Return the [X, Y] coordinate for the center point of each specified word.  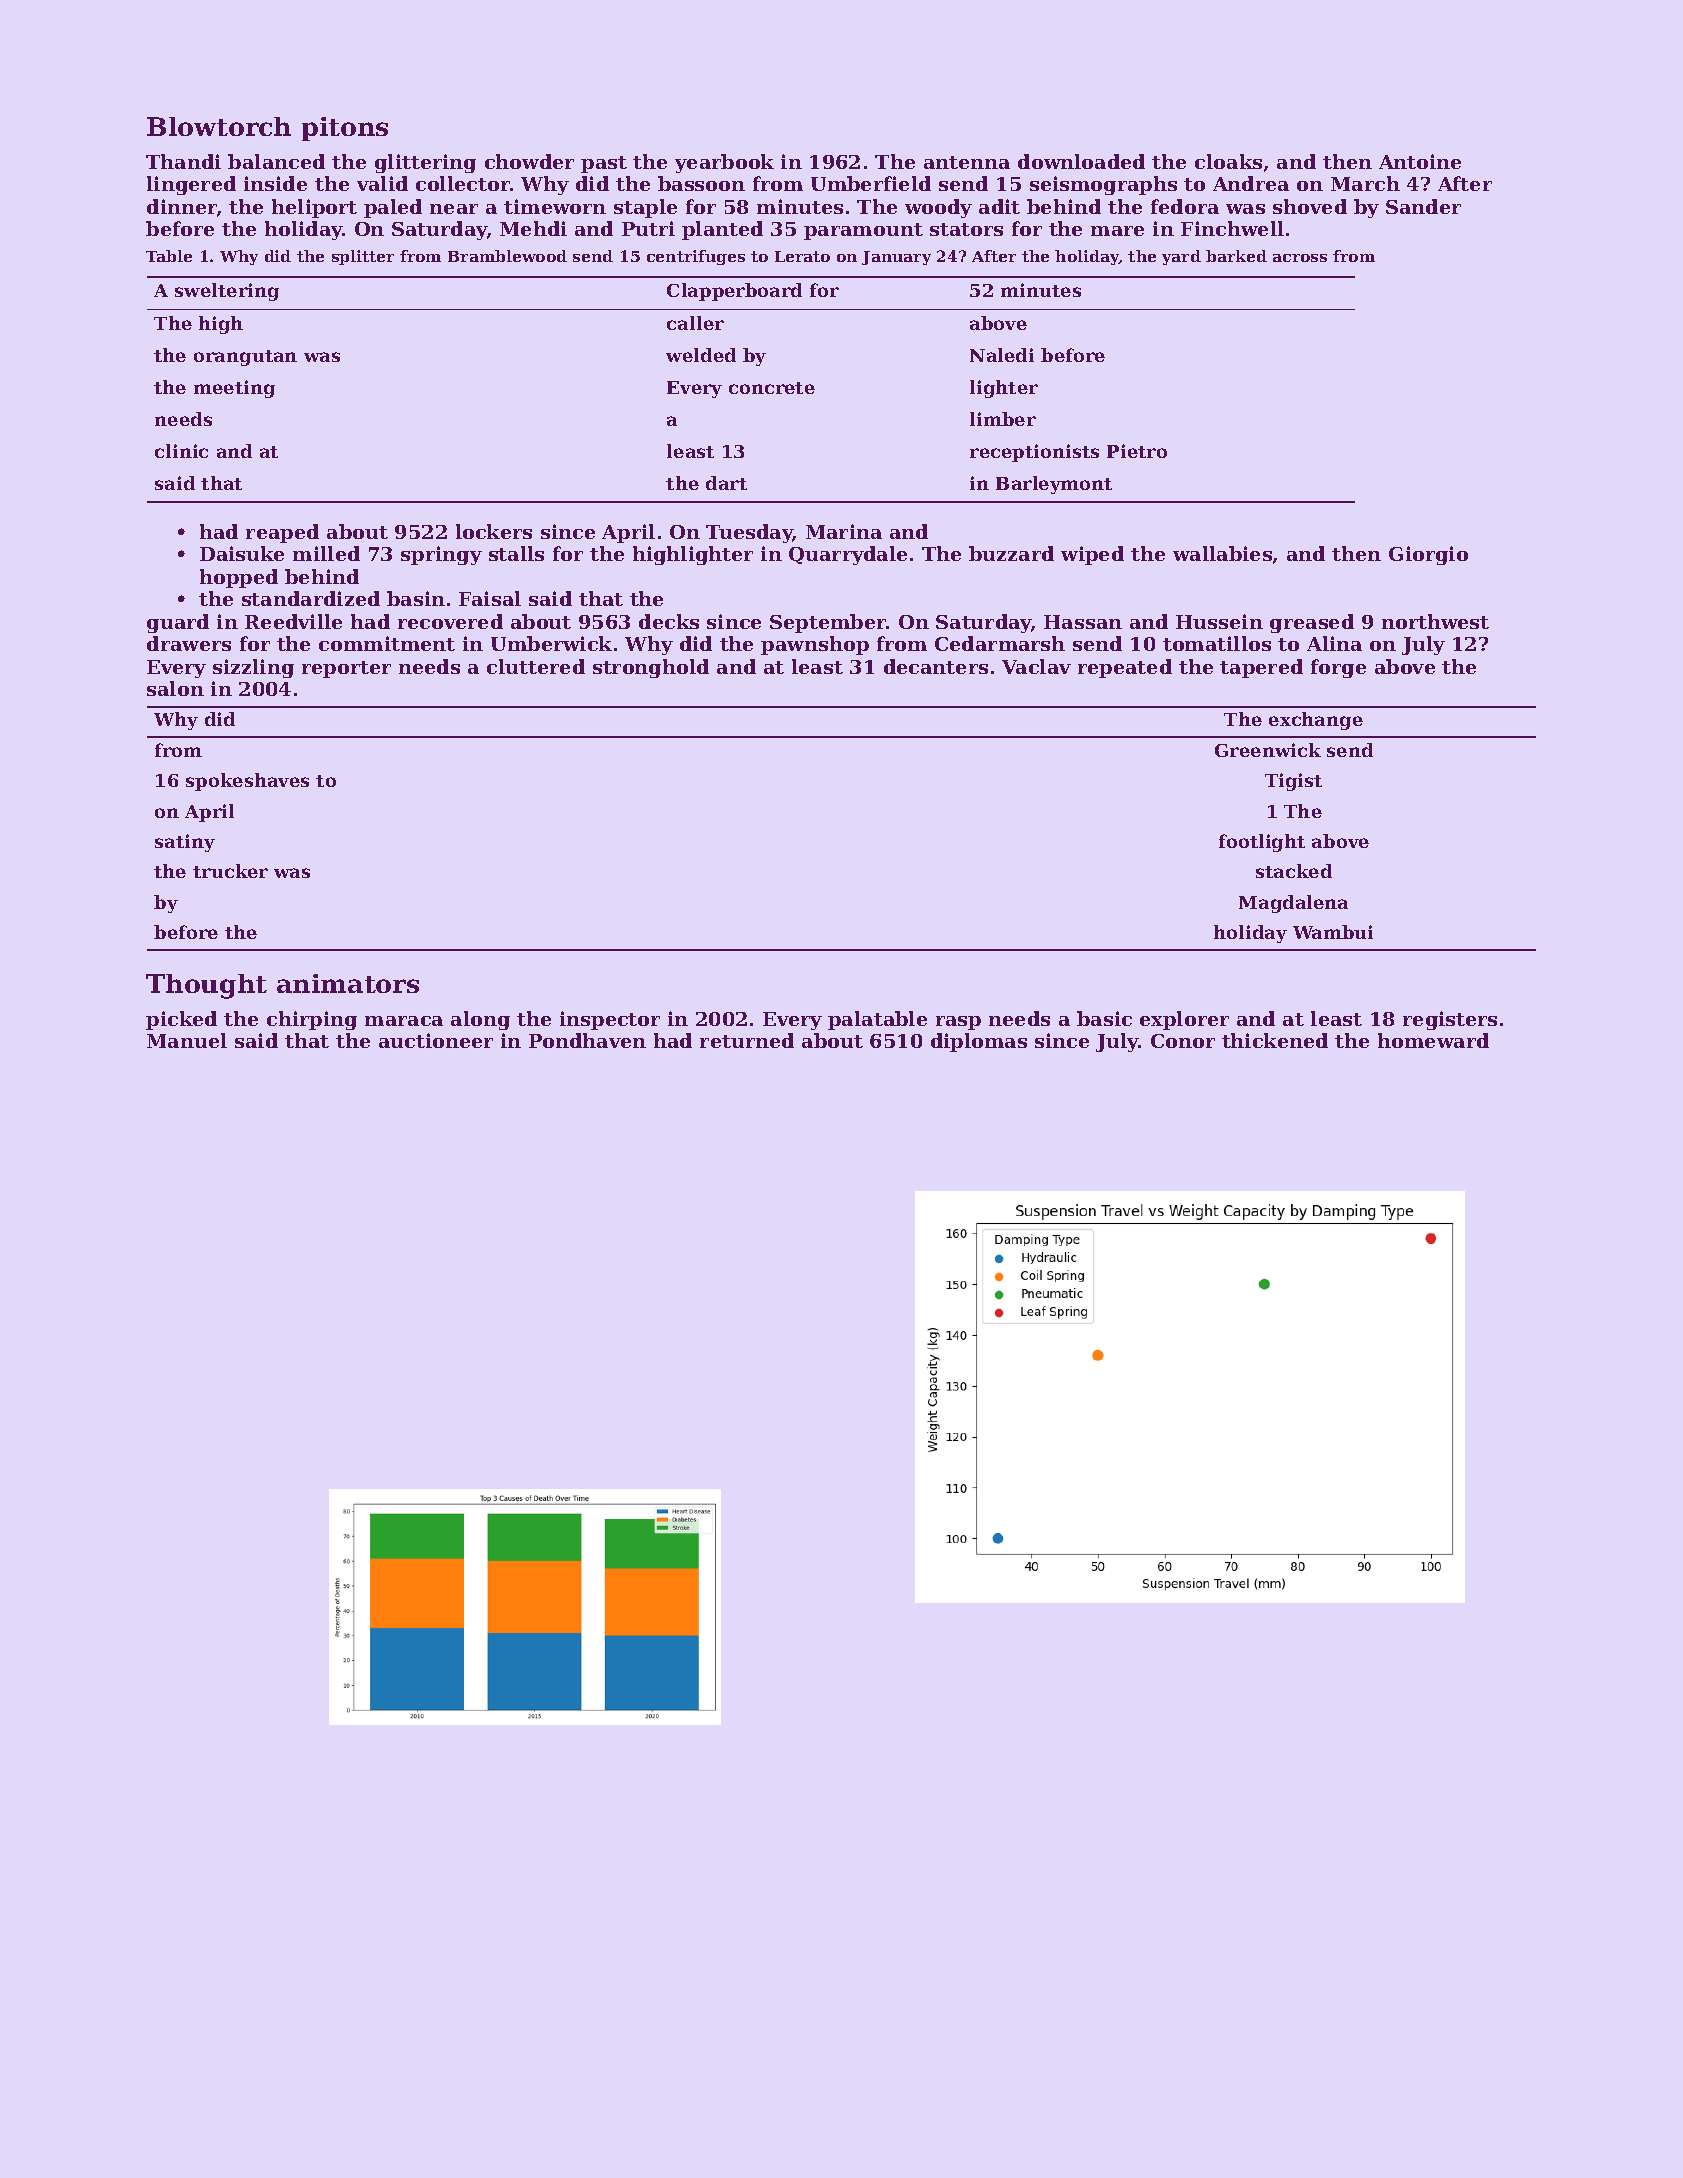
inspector [610, 1020]
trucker [230, 871]
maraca [404, 1021]
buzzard [1011, 553]
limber [1003, 419]
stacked [1294, 871]
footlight [1262, 843]
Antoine [1420, 161]
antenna [967, 162]
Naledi [1002, 355]
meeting [234, 389]
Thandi [183, 161]
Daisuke [242, 553]
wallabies [1222, 553]
